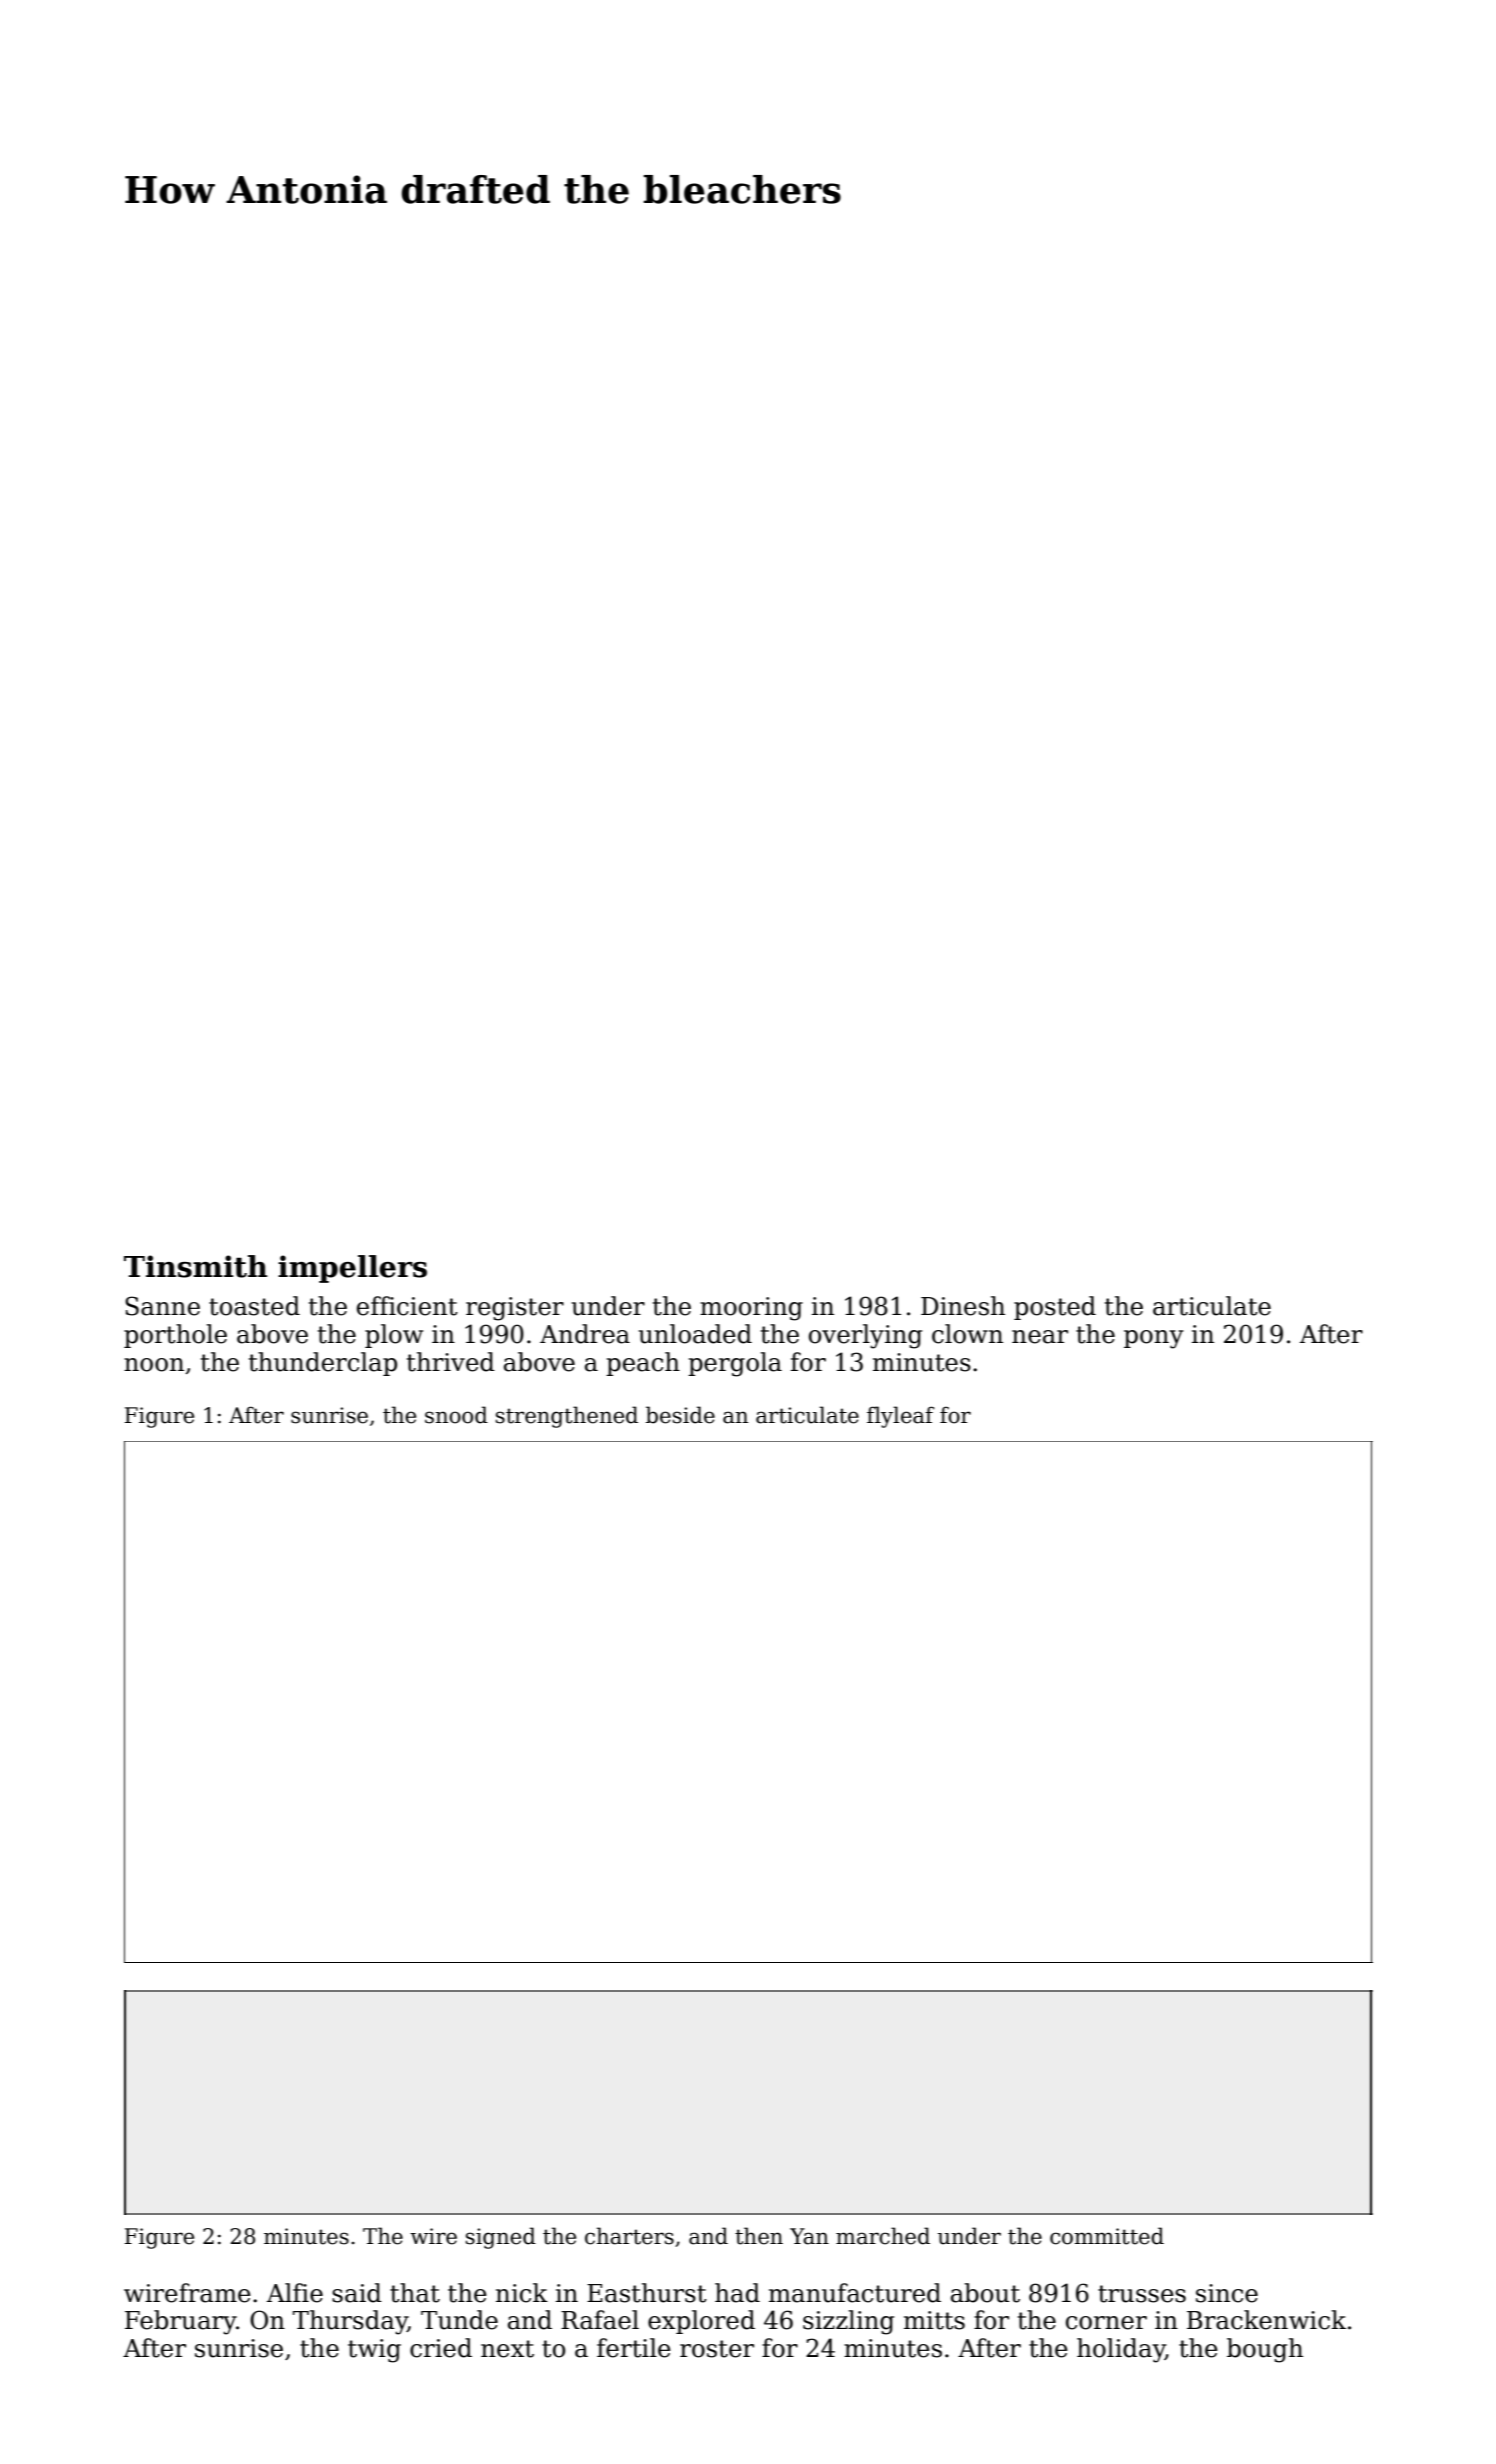  I want to click on Alfie, so click(295, 2293).
